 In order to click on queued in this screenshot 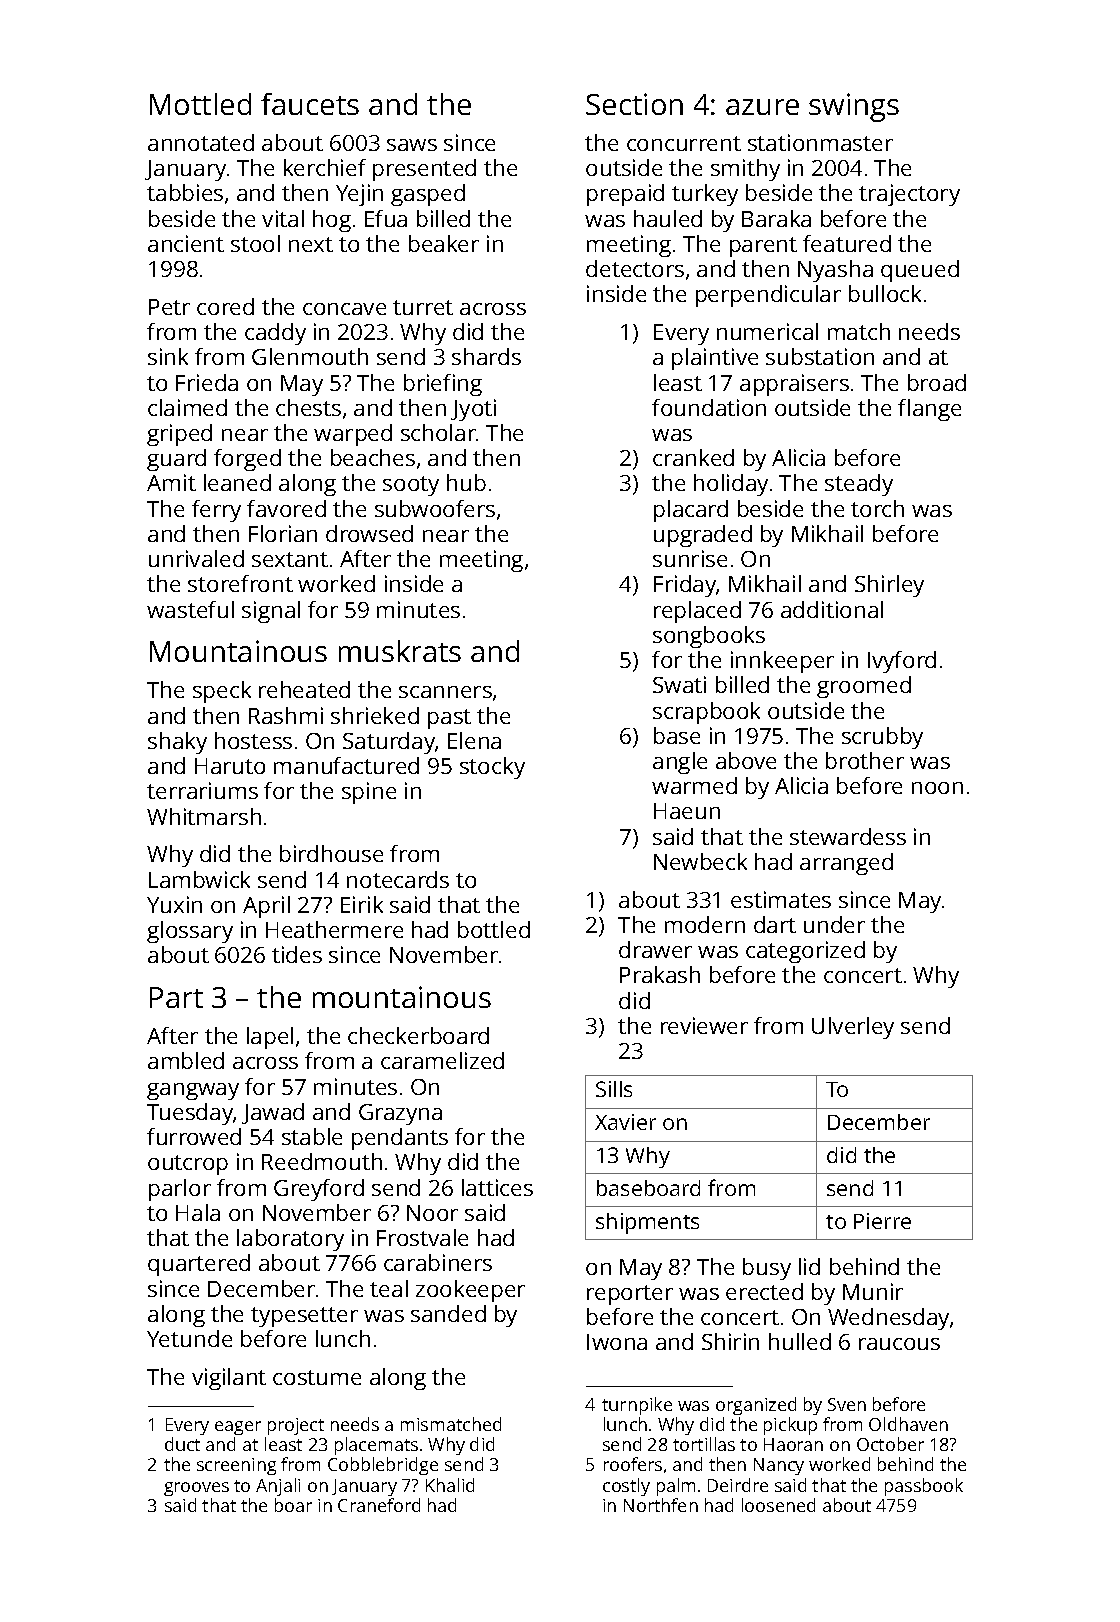, I will do `click(920, 271)`.
